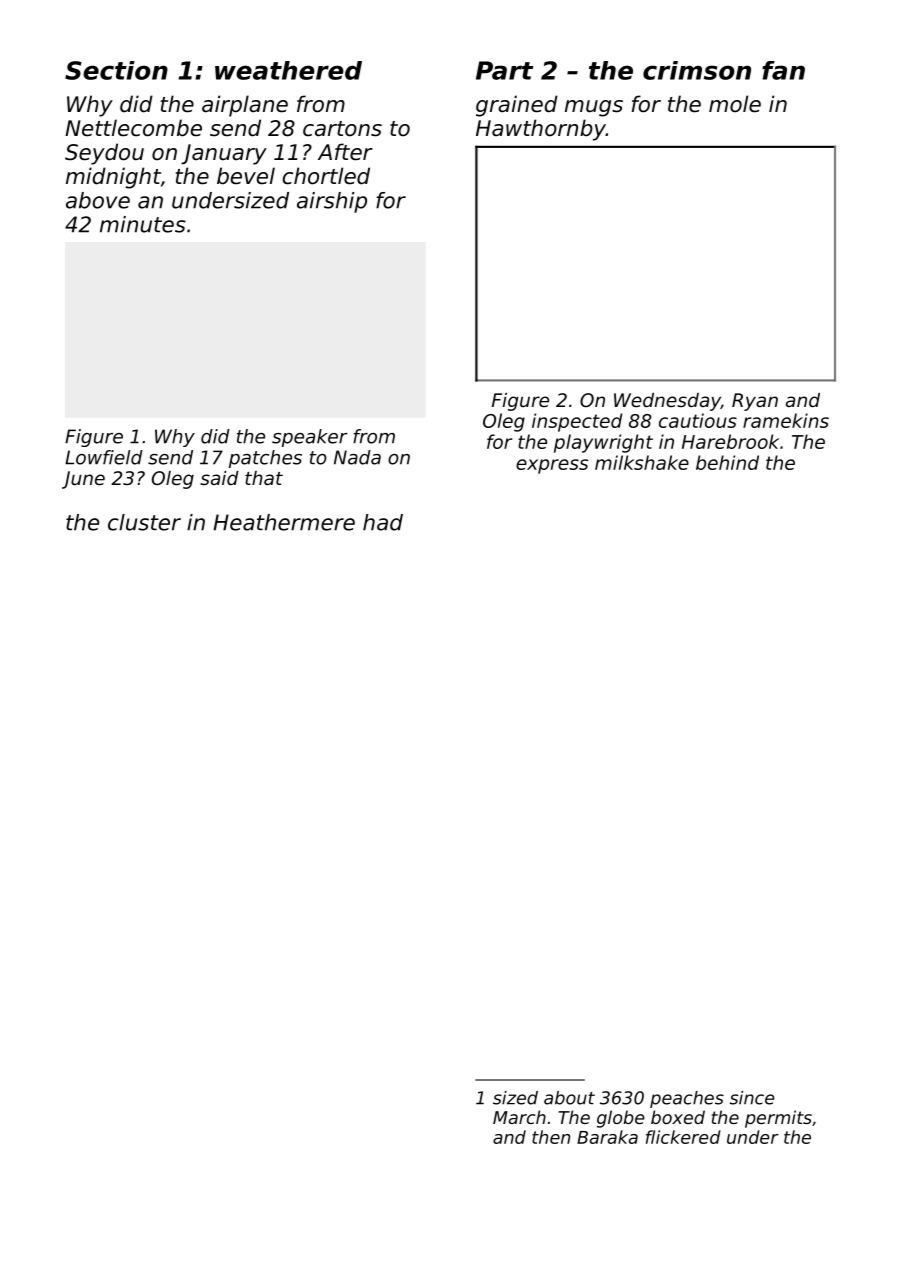 The image size is (901, 1279). What do you see at coordinates (727, 462) in the screenshot?
I see `behind` at bounding box center [727, 462].
